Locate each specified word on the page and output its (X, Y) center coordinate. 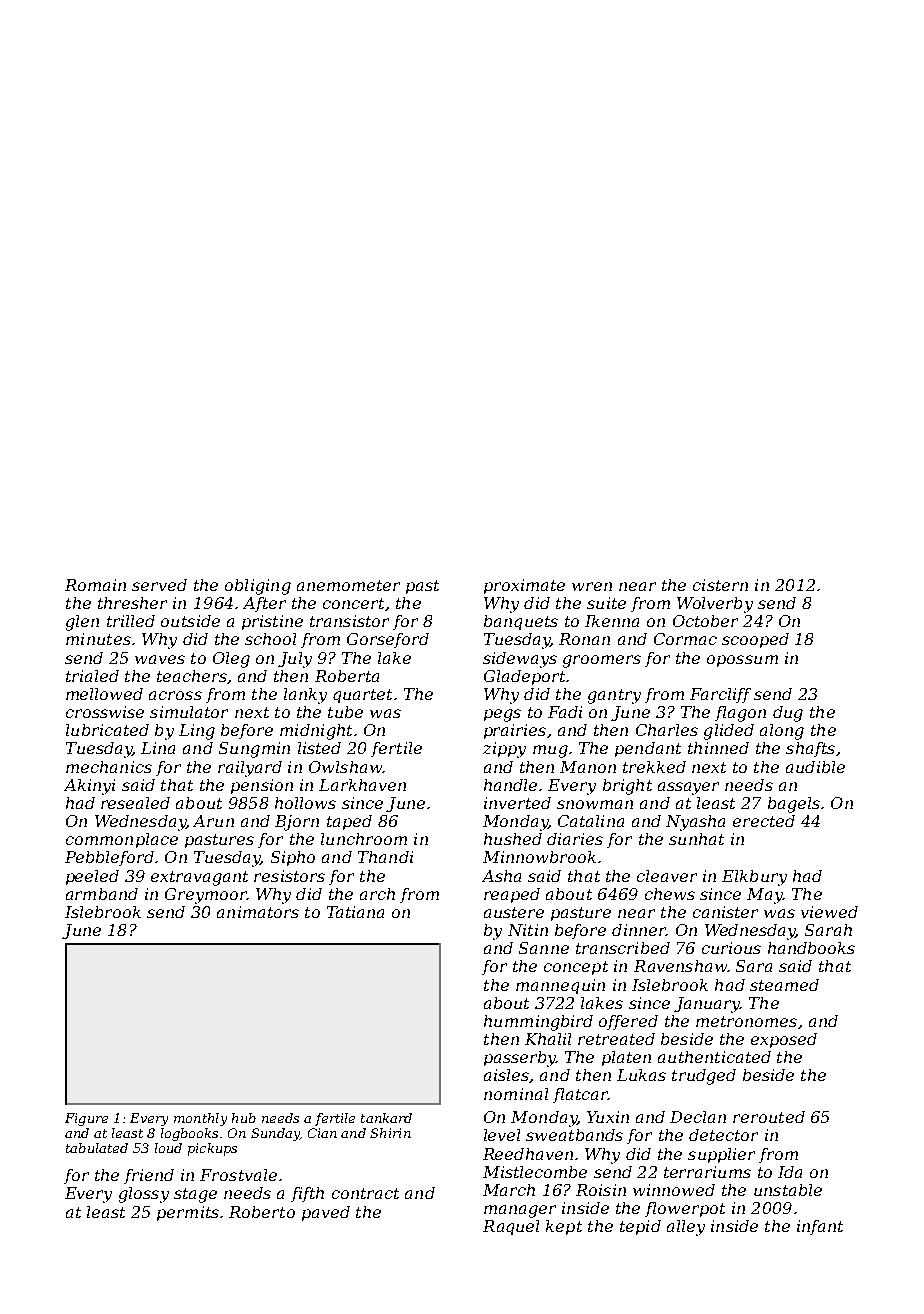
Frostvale (238, 1175)
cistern (720, 585)
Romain (95, 585)
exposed (784, 1040)
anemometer (348, 585)
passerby (520, 1059)
